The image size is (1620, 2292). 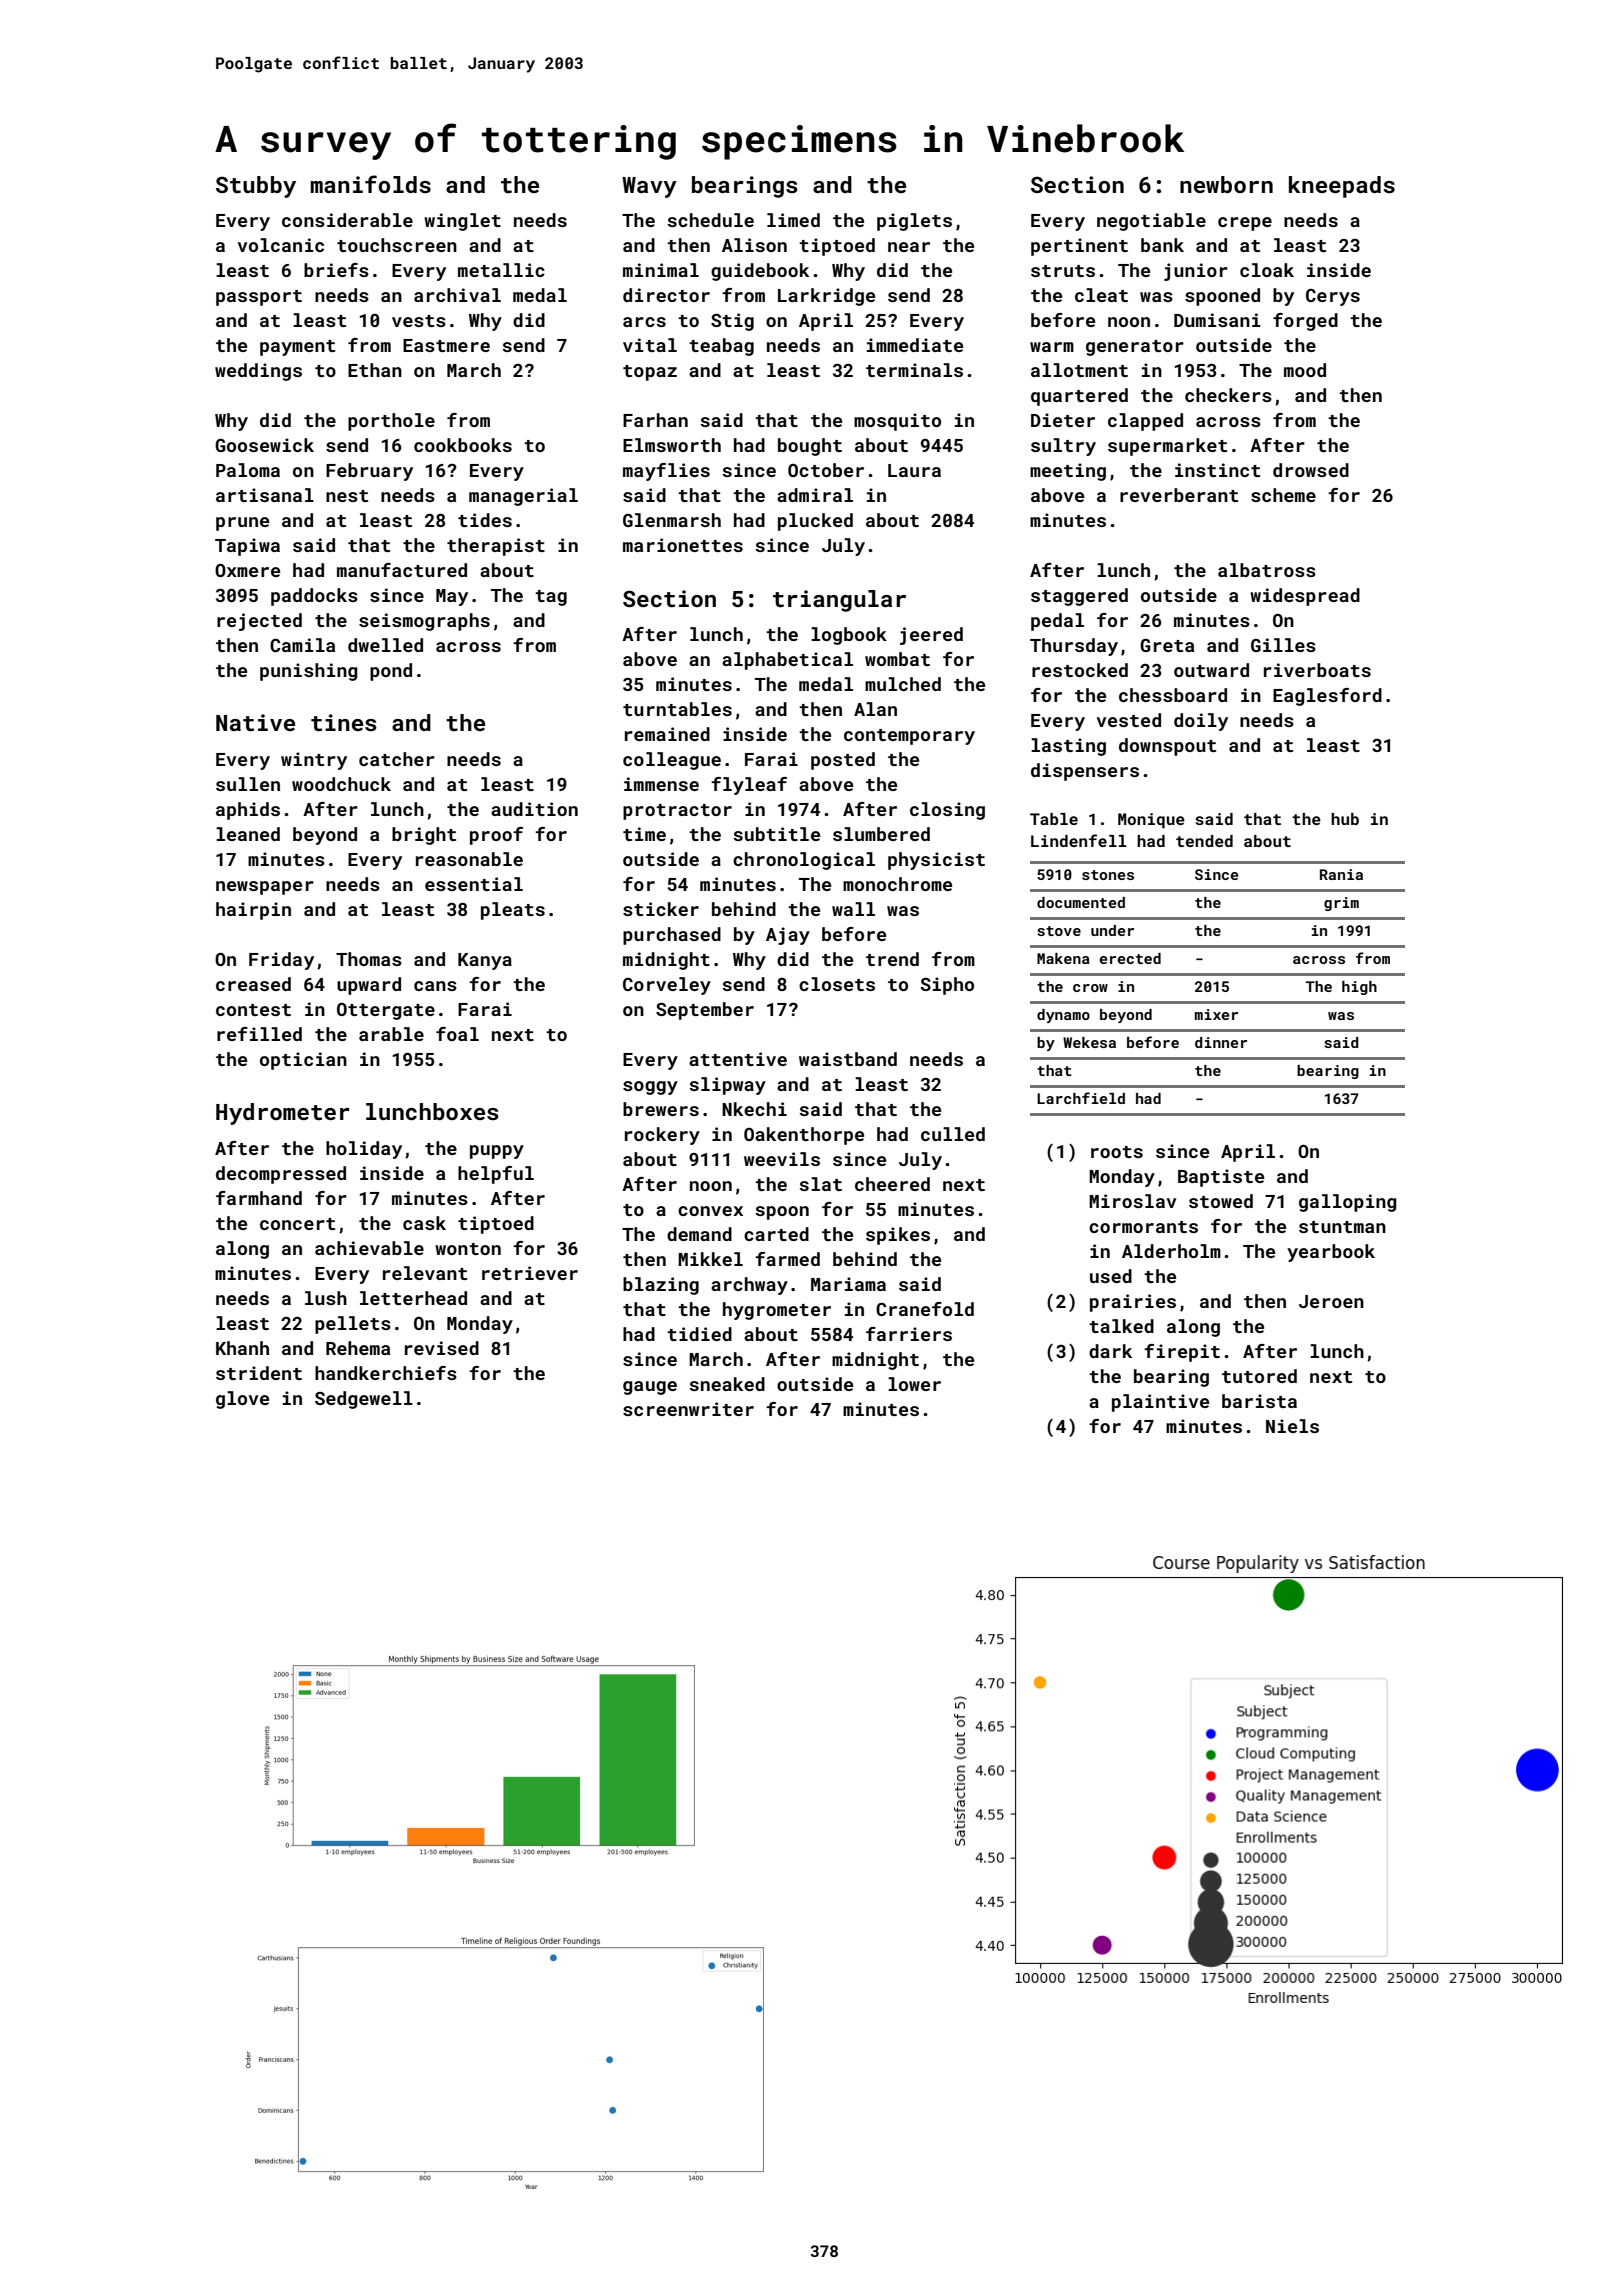 I want to click on kneepads, so click(x=1342, y=187).
